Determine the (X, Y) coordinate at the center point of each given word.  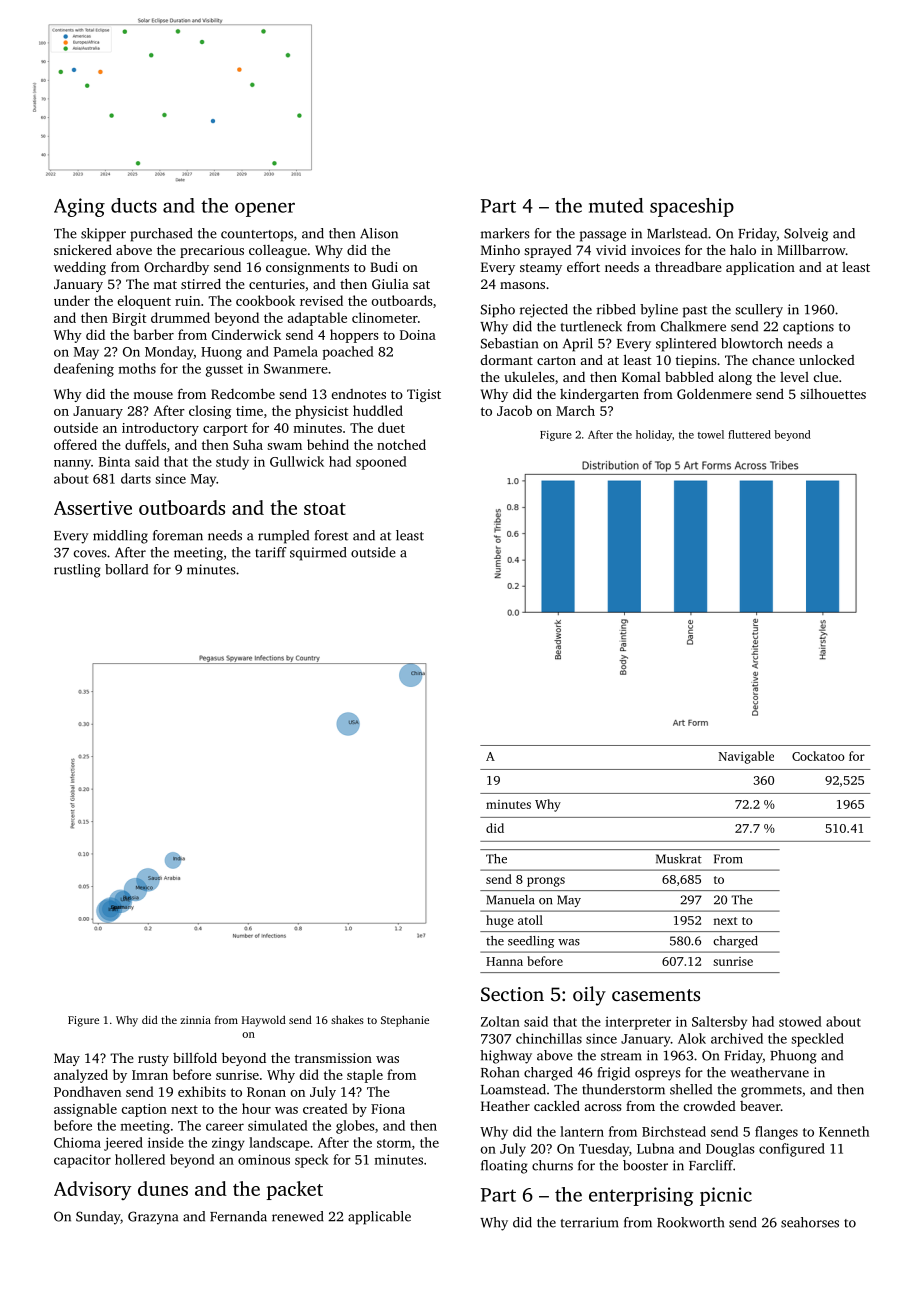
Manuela (510, 900)
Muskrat (679, 859)
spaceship (692, 207)
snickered (83, 250)
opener (265, 209)
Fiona (388, 1109)
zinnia (195, 1020)
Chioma (77, 1142)
